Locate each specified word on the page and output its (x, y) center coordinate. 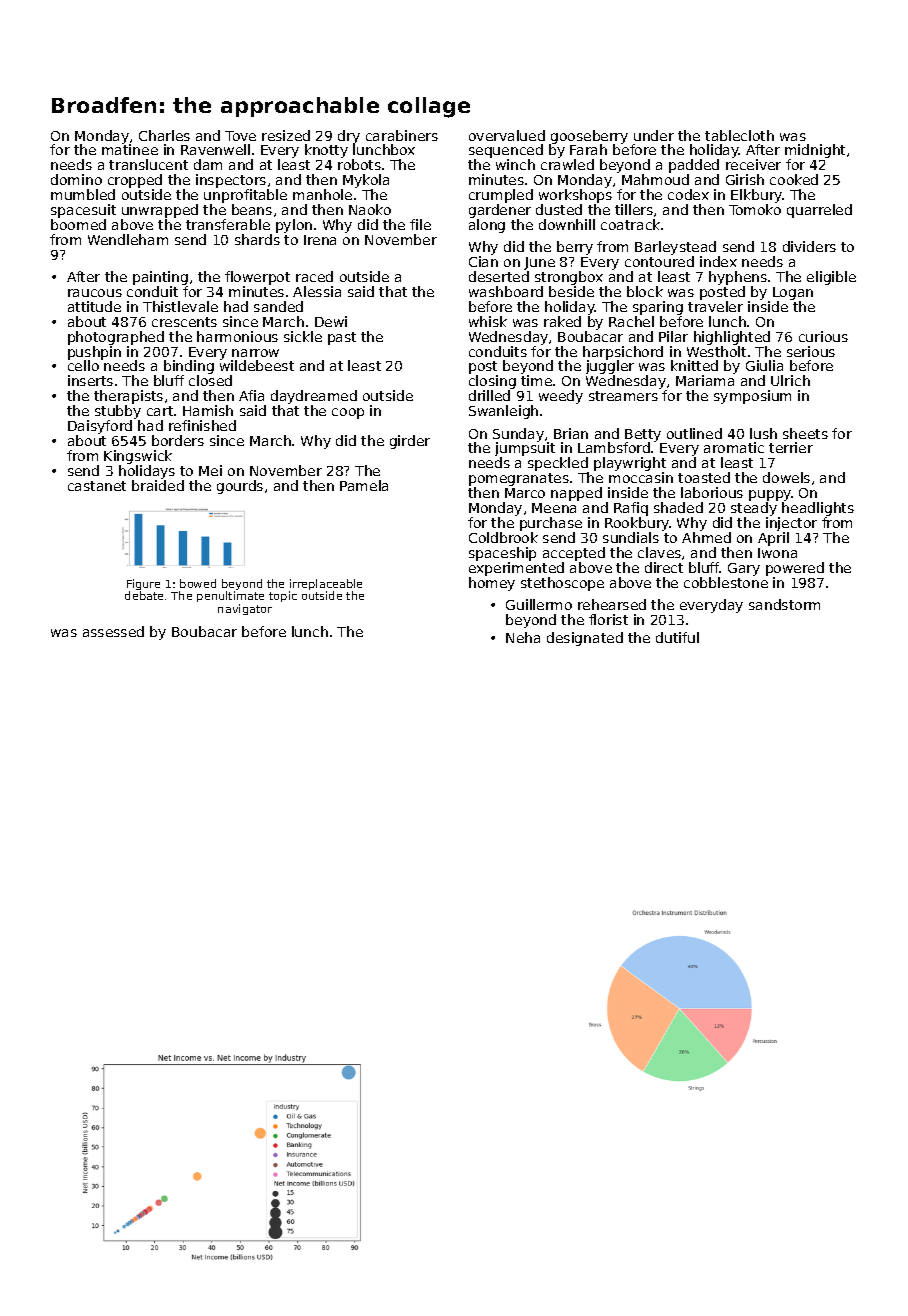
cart (160, 411)
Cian (483, 261)
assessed (113, 631)
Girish (745, 179)
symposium (752, 397)
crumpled (501, 196)
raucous (95, 293)
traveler (715, 306)
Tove (240, 136)
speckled (558, 464)
